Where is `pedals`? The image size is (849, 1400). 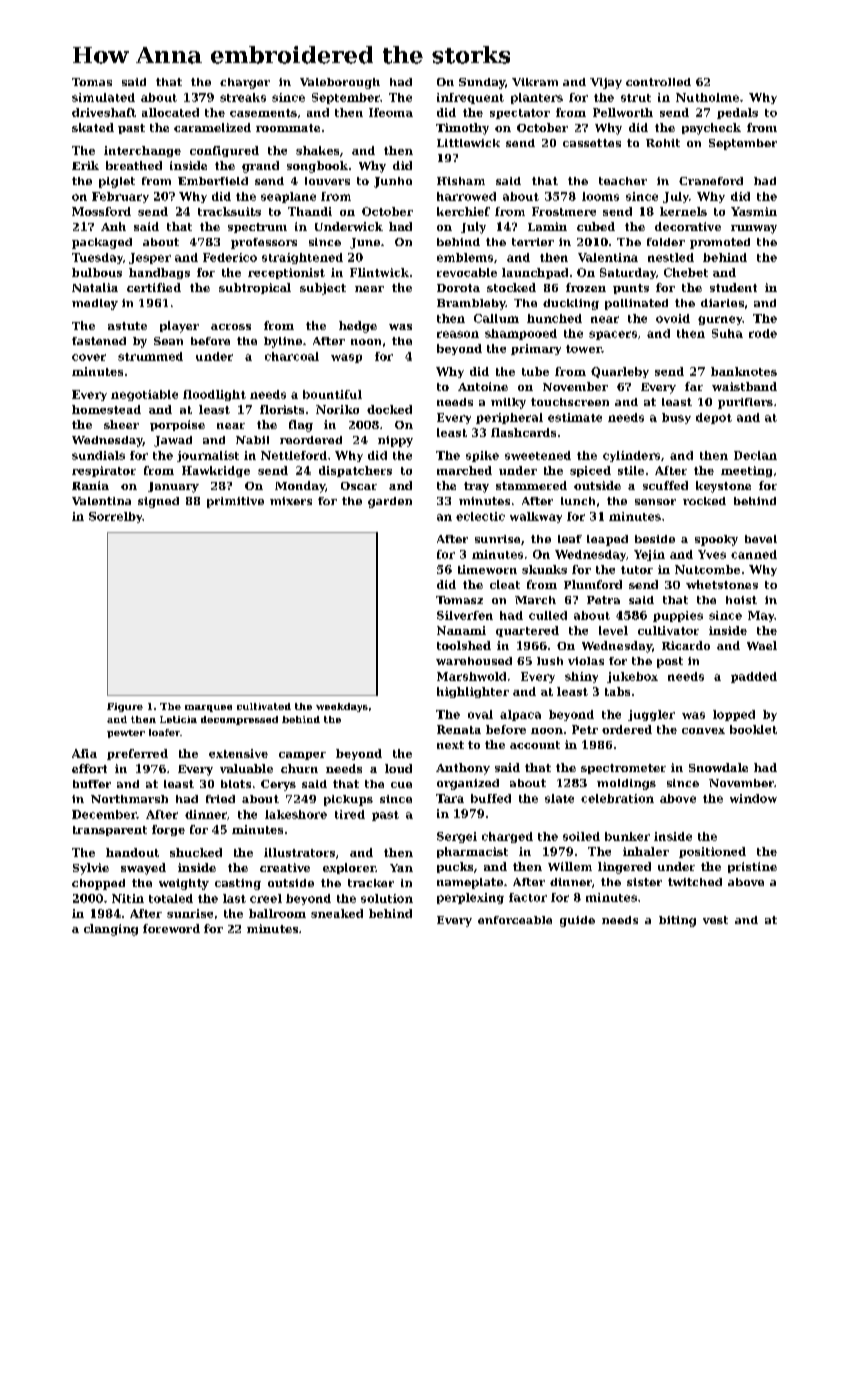 pedals is located at coordinates (737, 113).
